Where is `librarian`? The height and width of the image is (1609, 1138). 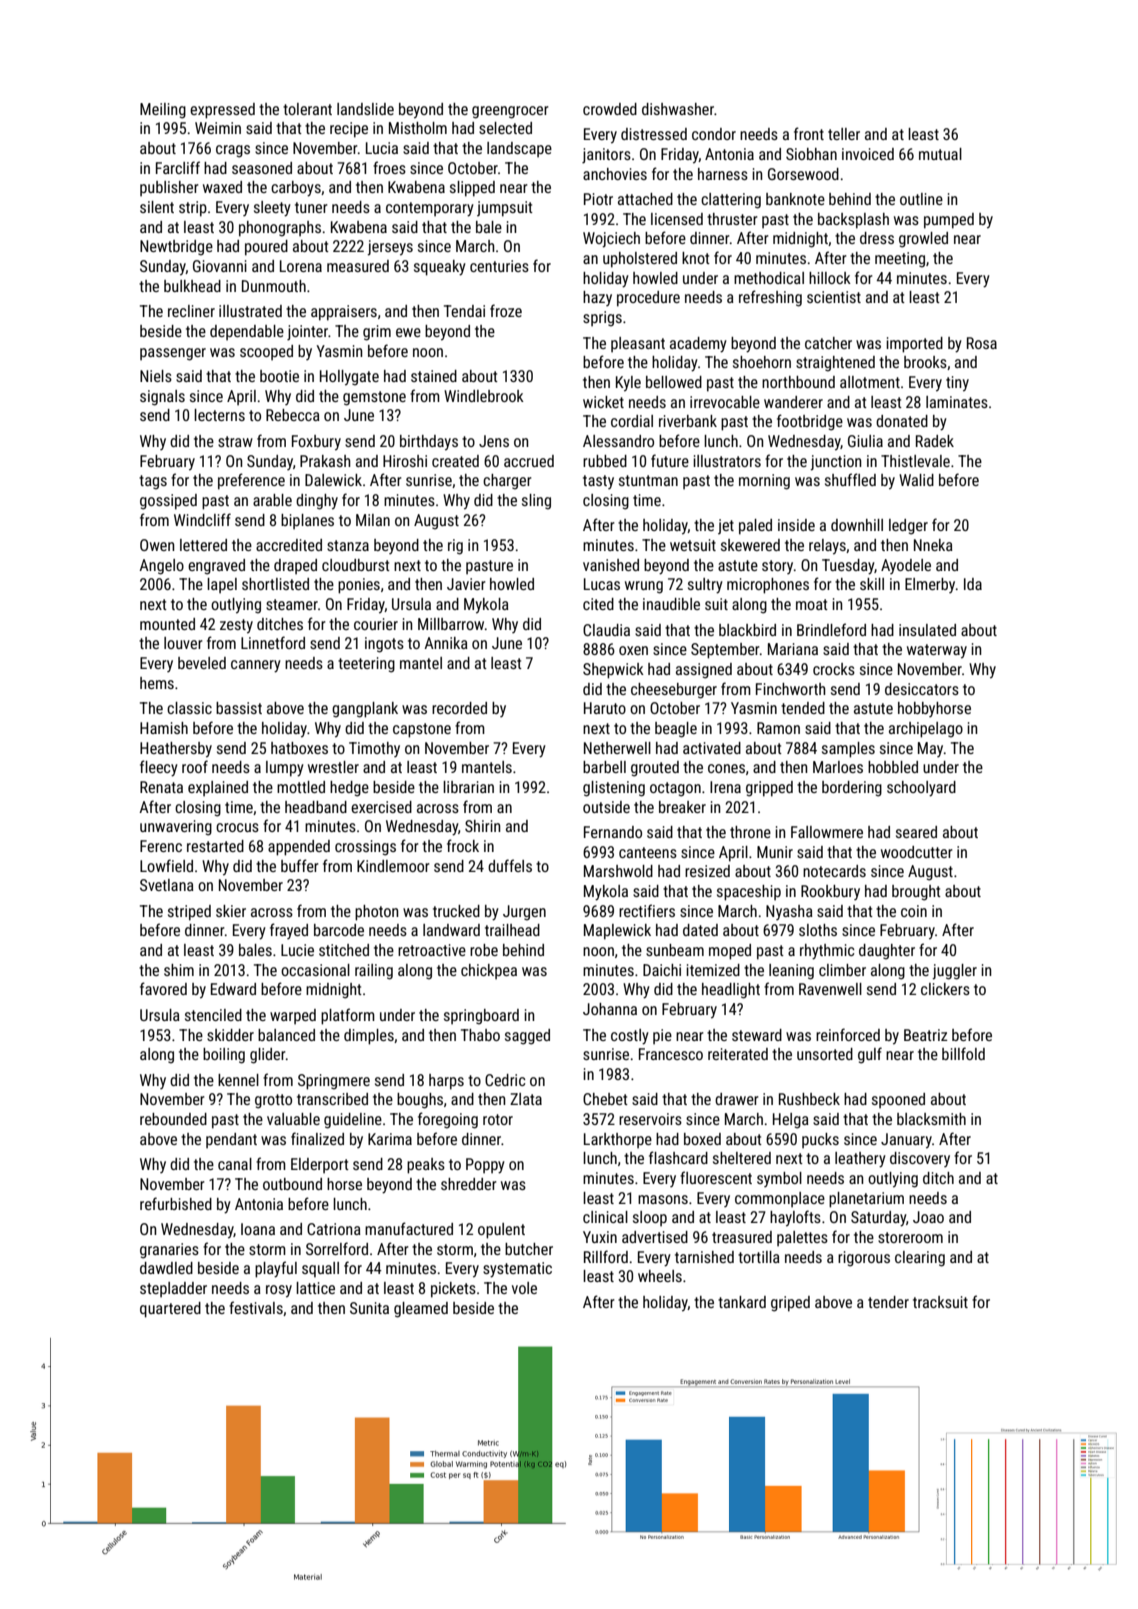
librarian is located at coordinates (468, 787).
